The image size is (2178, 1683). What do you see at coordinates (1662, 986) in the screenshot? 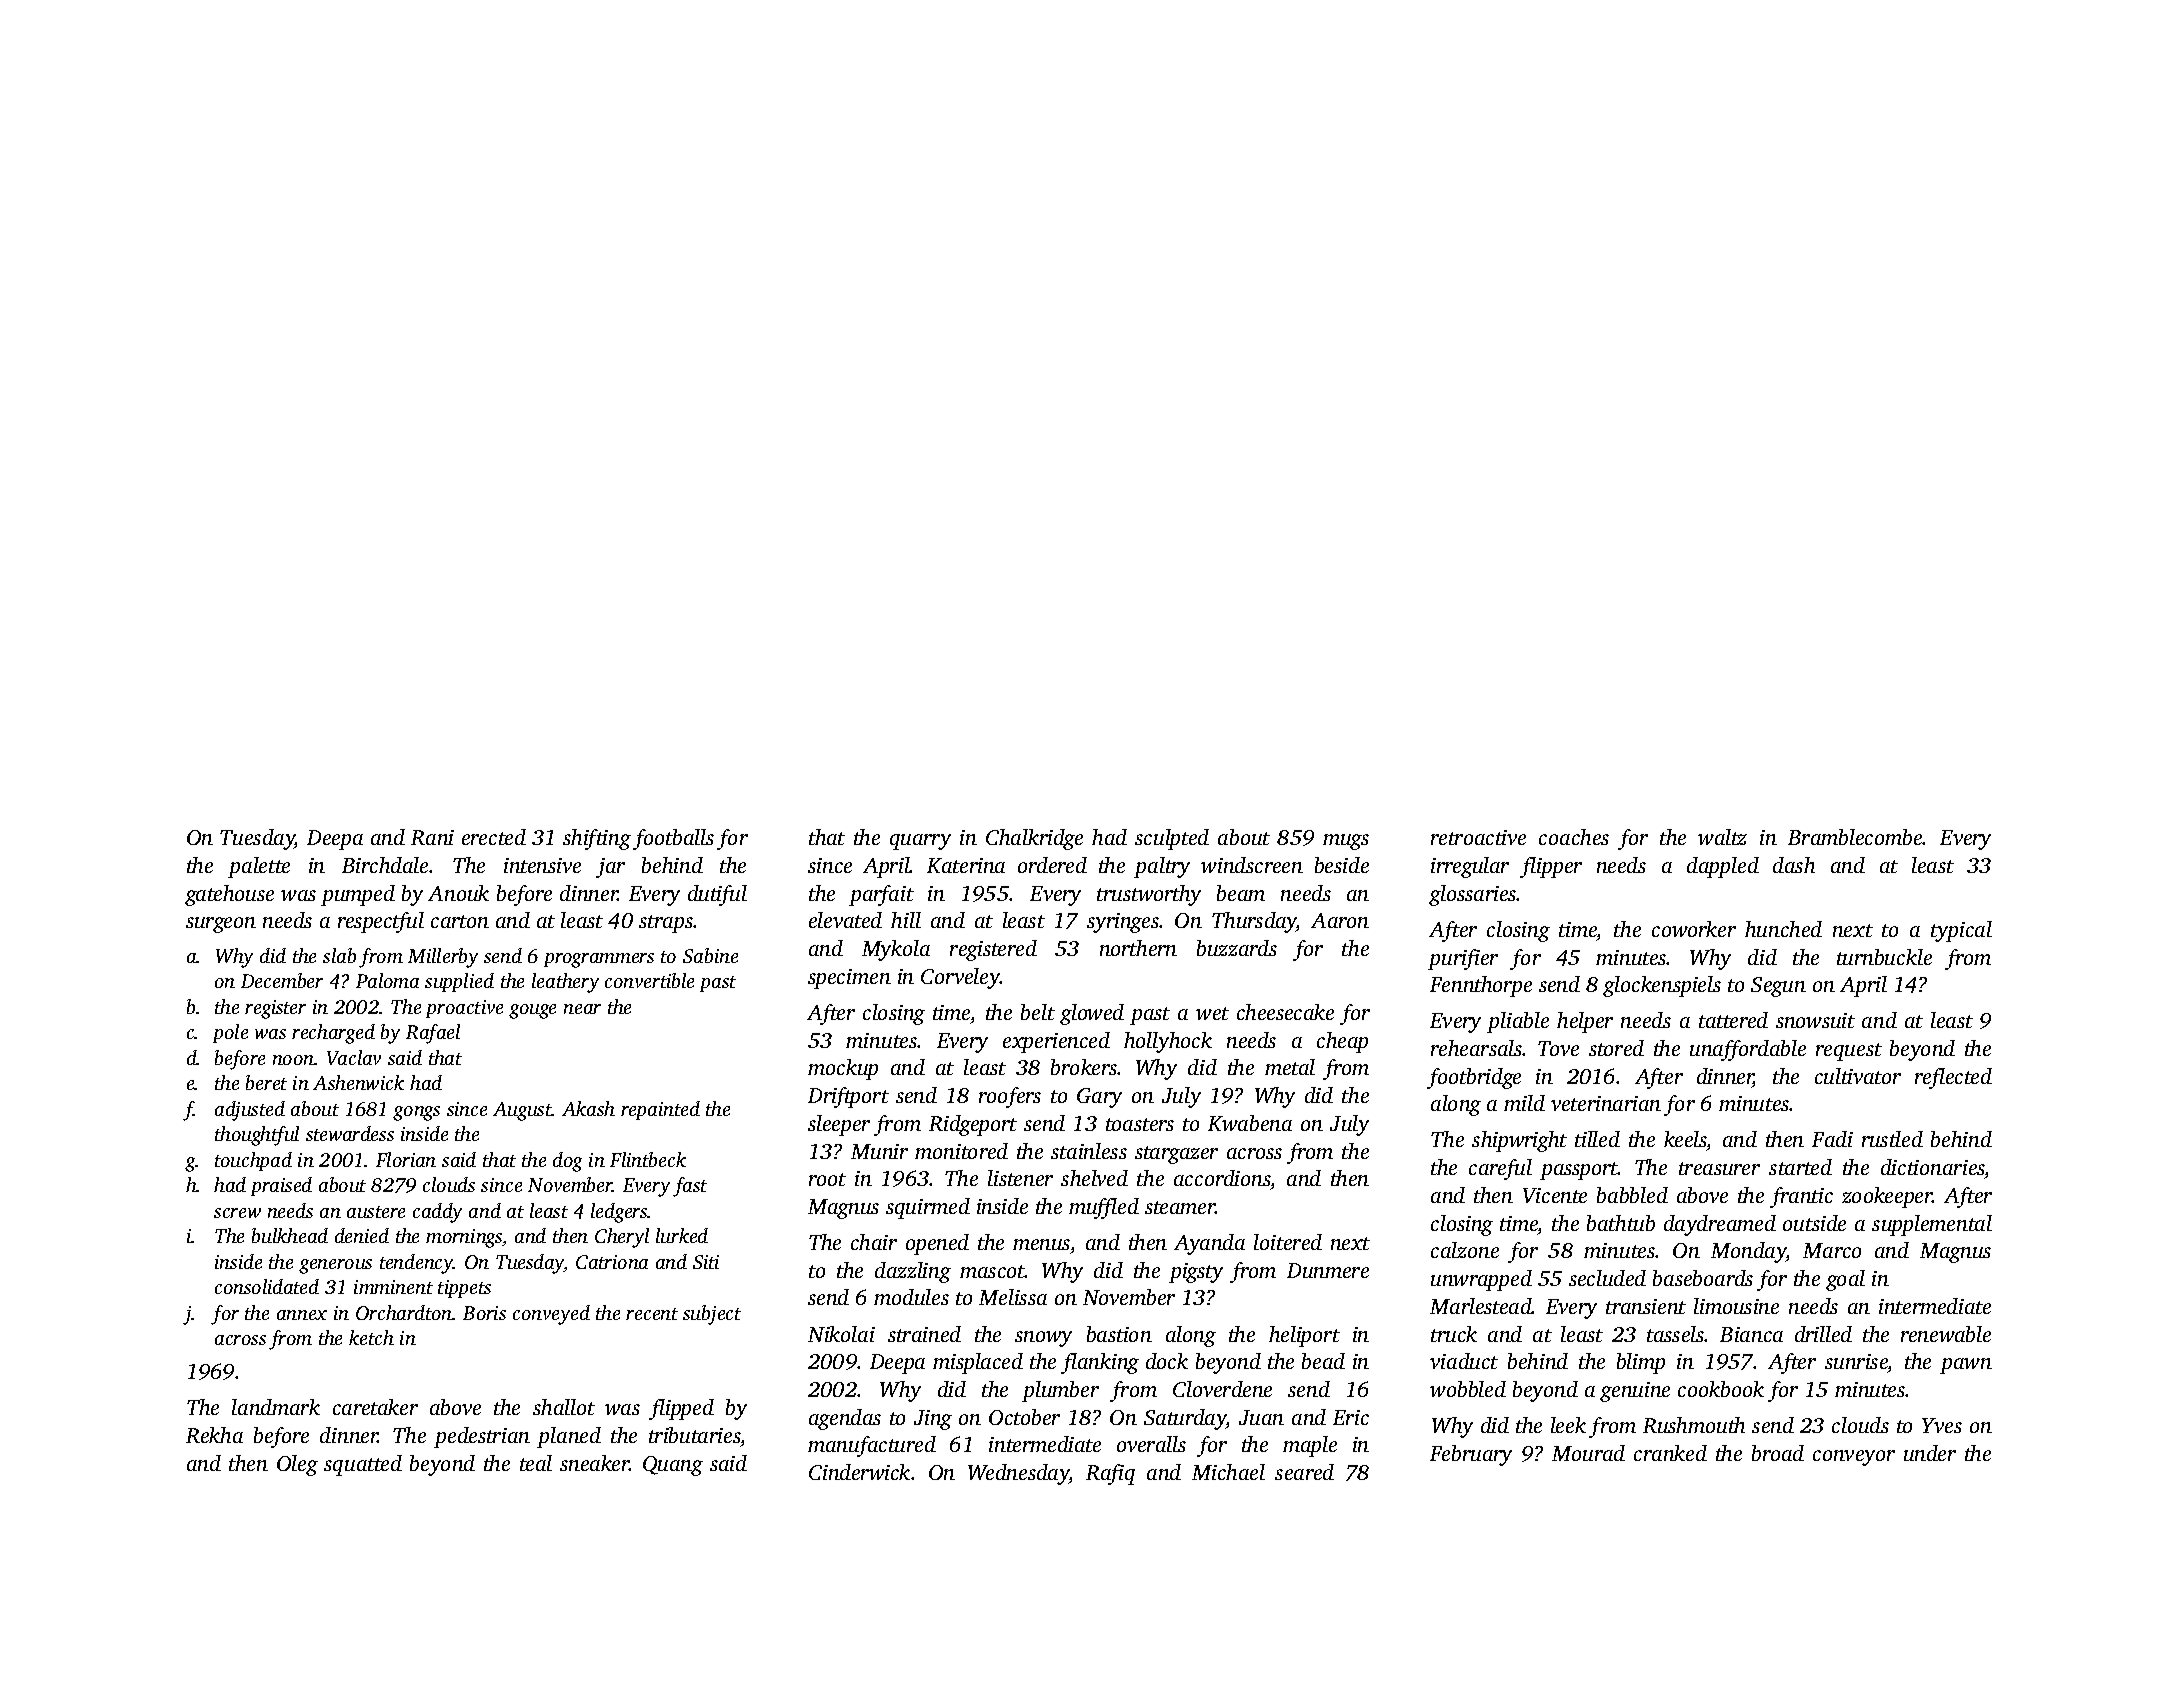
I see `glockenspiels` at bounding box center [1662, 986].
